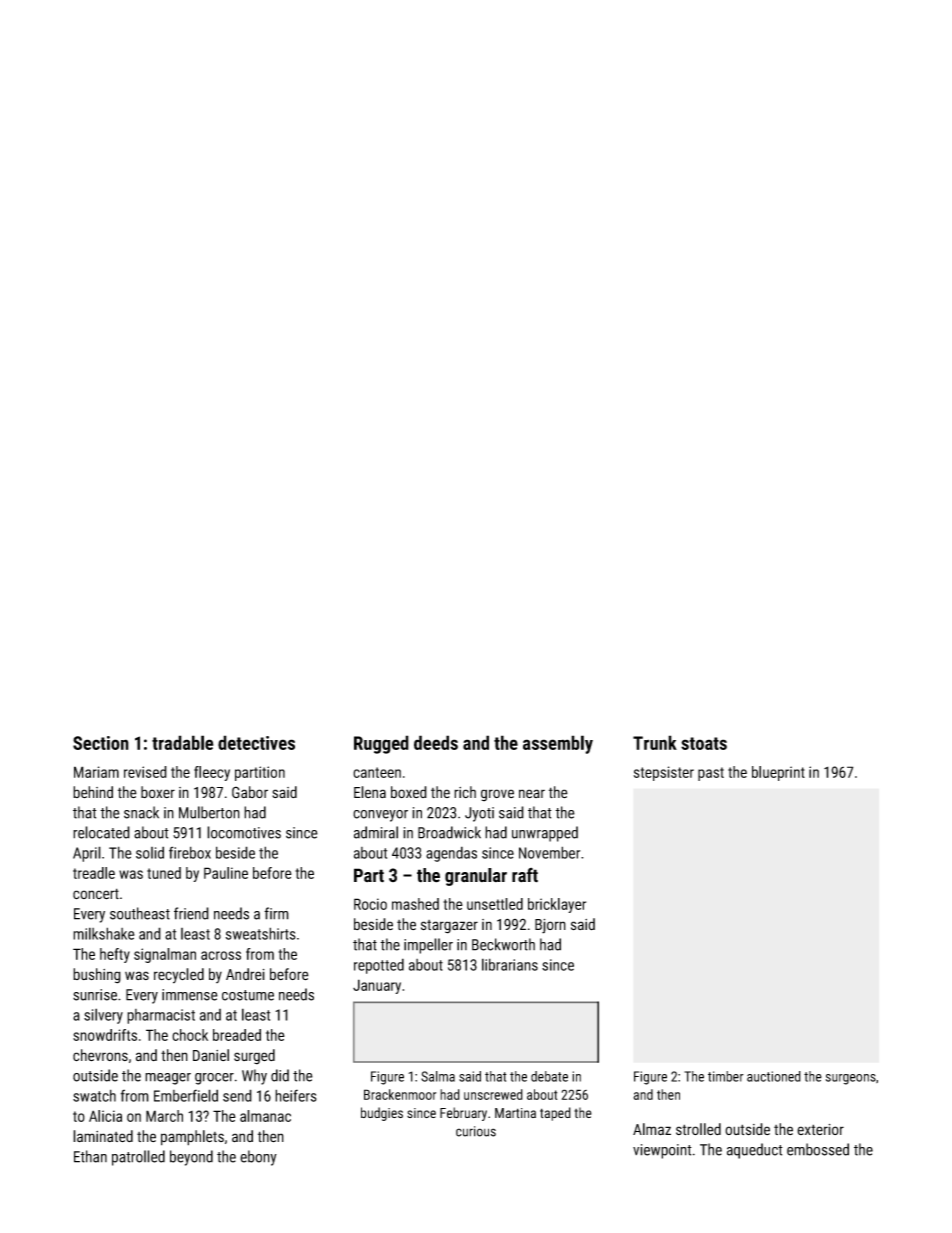 This screenshot has width=952, height=1233. What do you see at coordinates (400, 1094) in the screenshot?
I see `Brackenmoor` at bounding box center [400, 1094].
